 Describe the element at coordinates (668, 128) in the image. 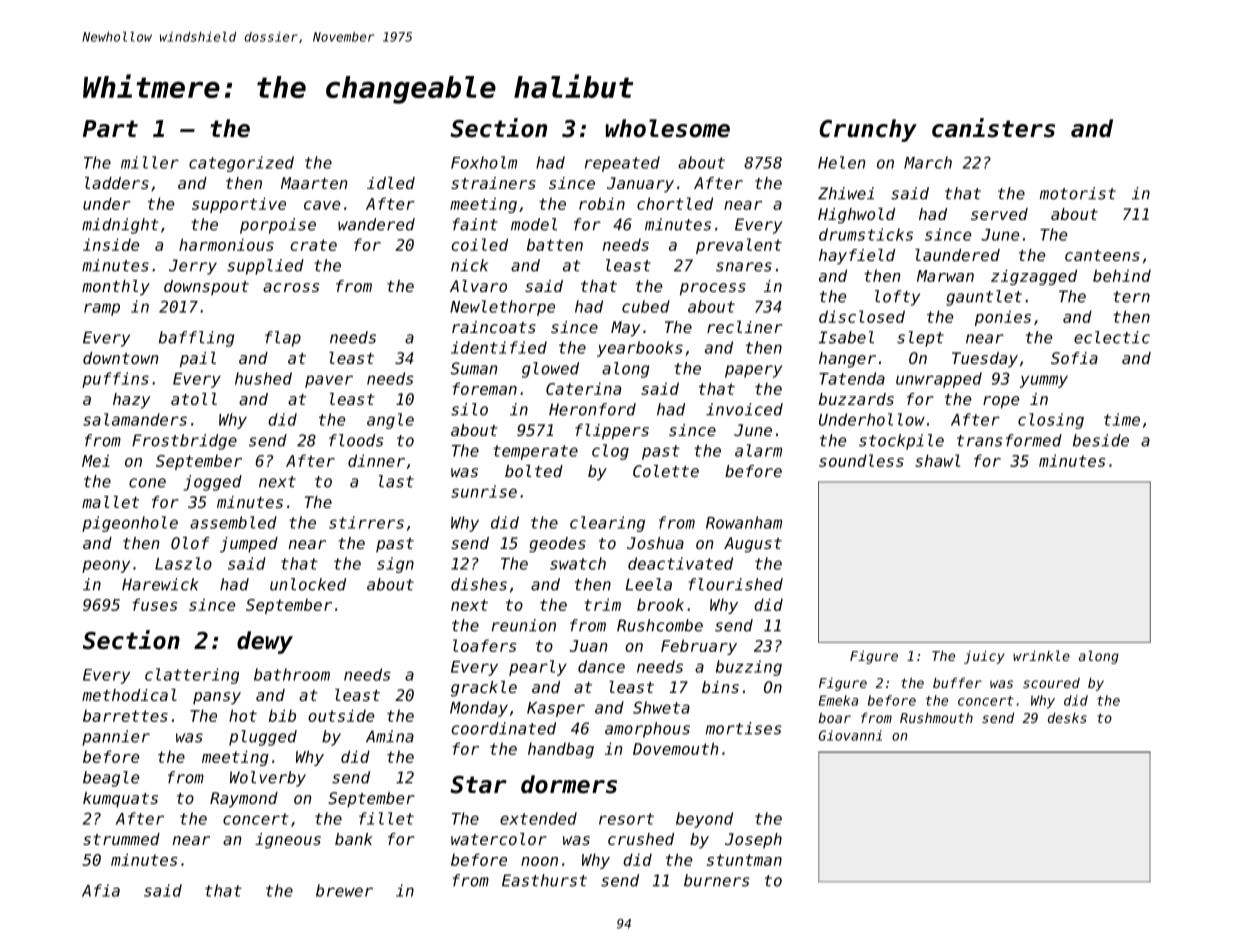

I see `wholesome` at that location.
